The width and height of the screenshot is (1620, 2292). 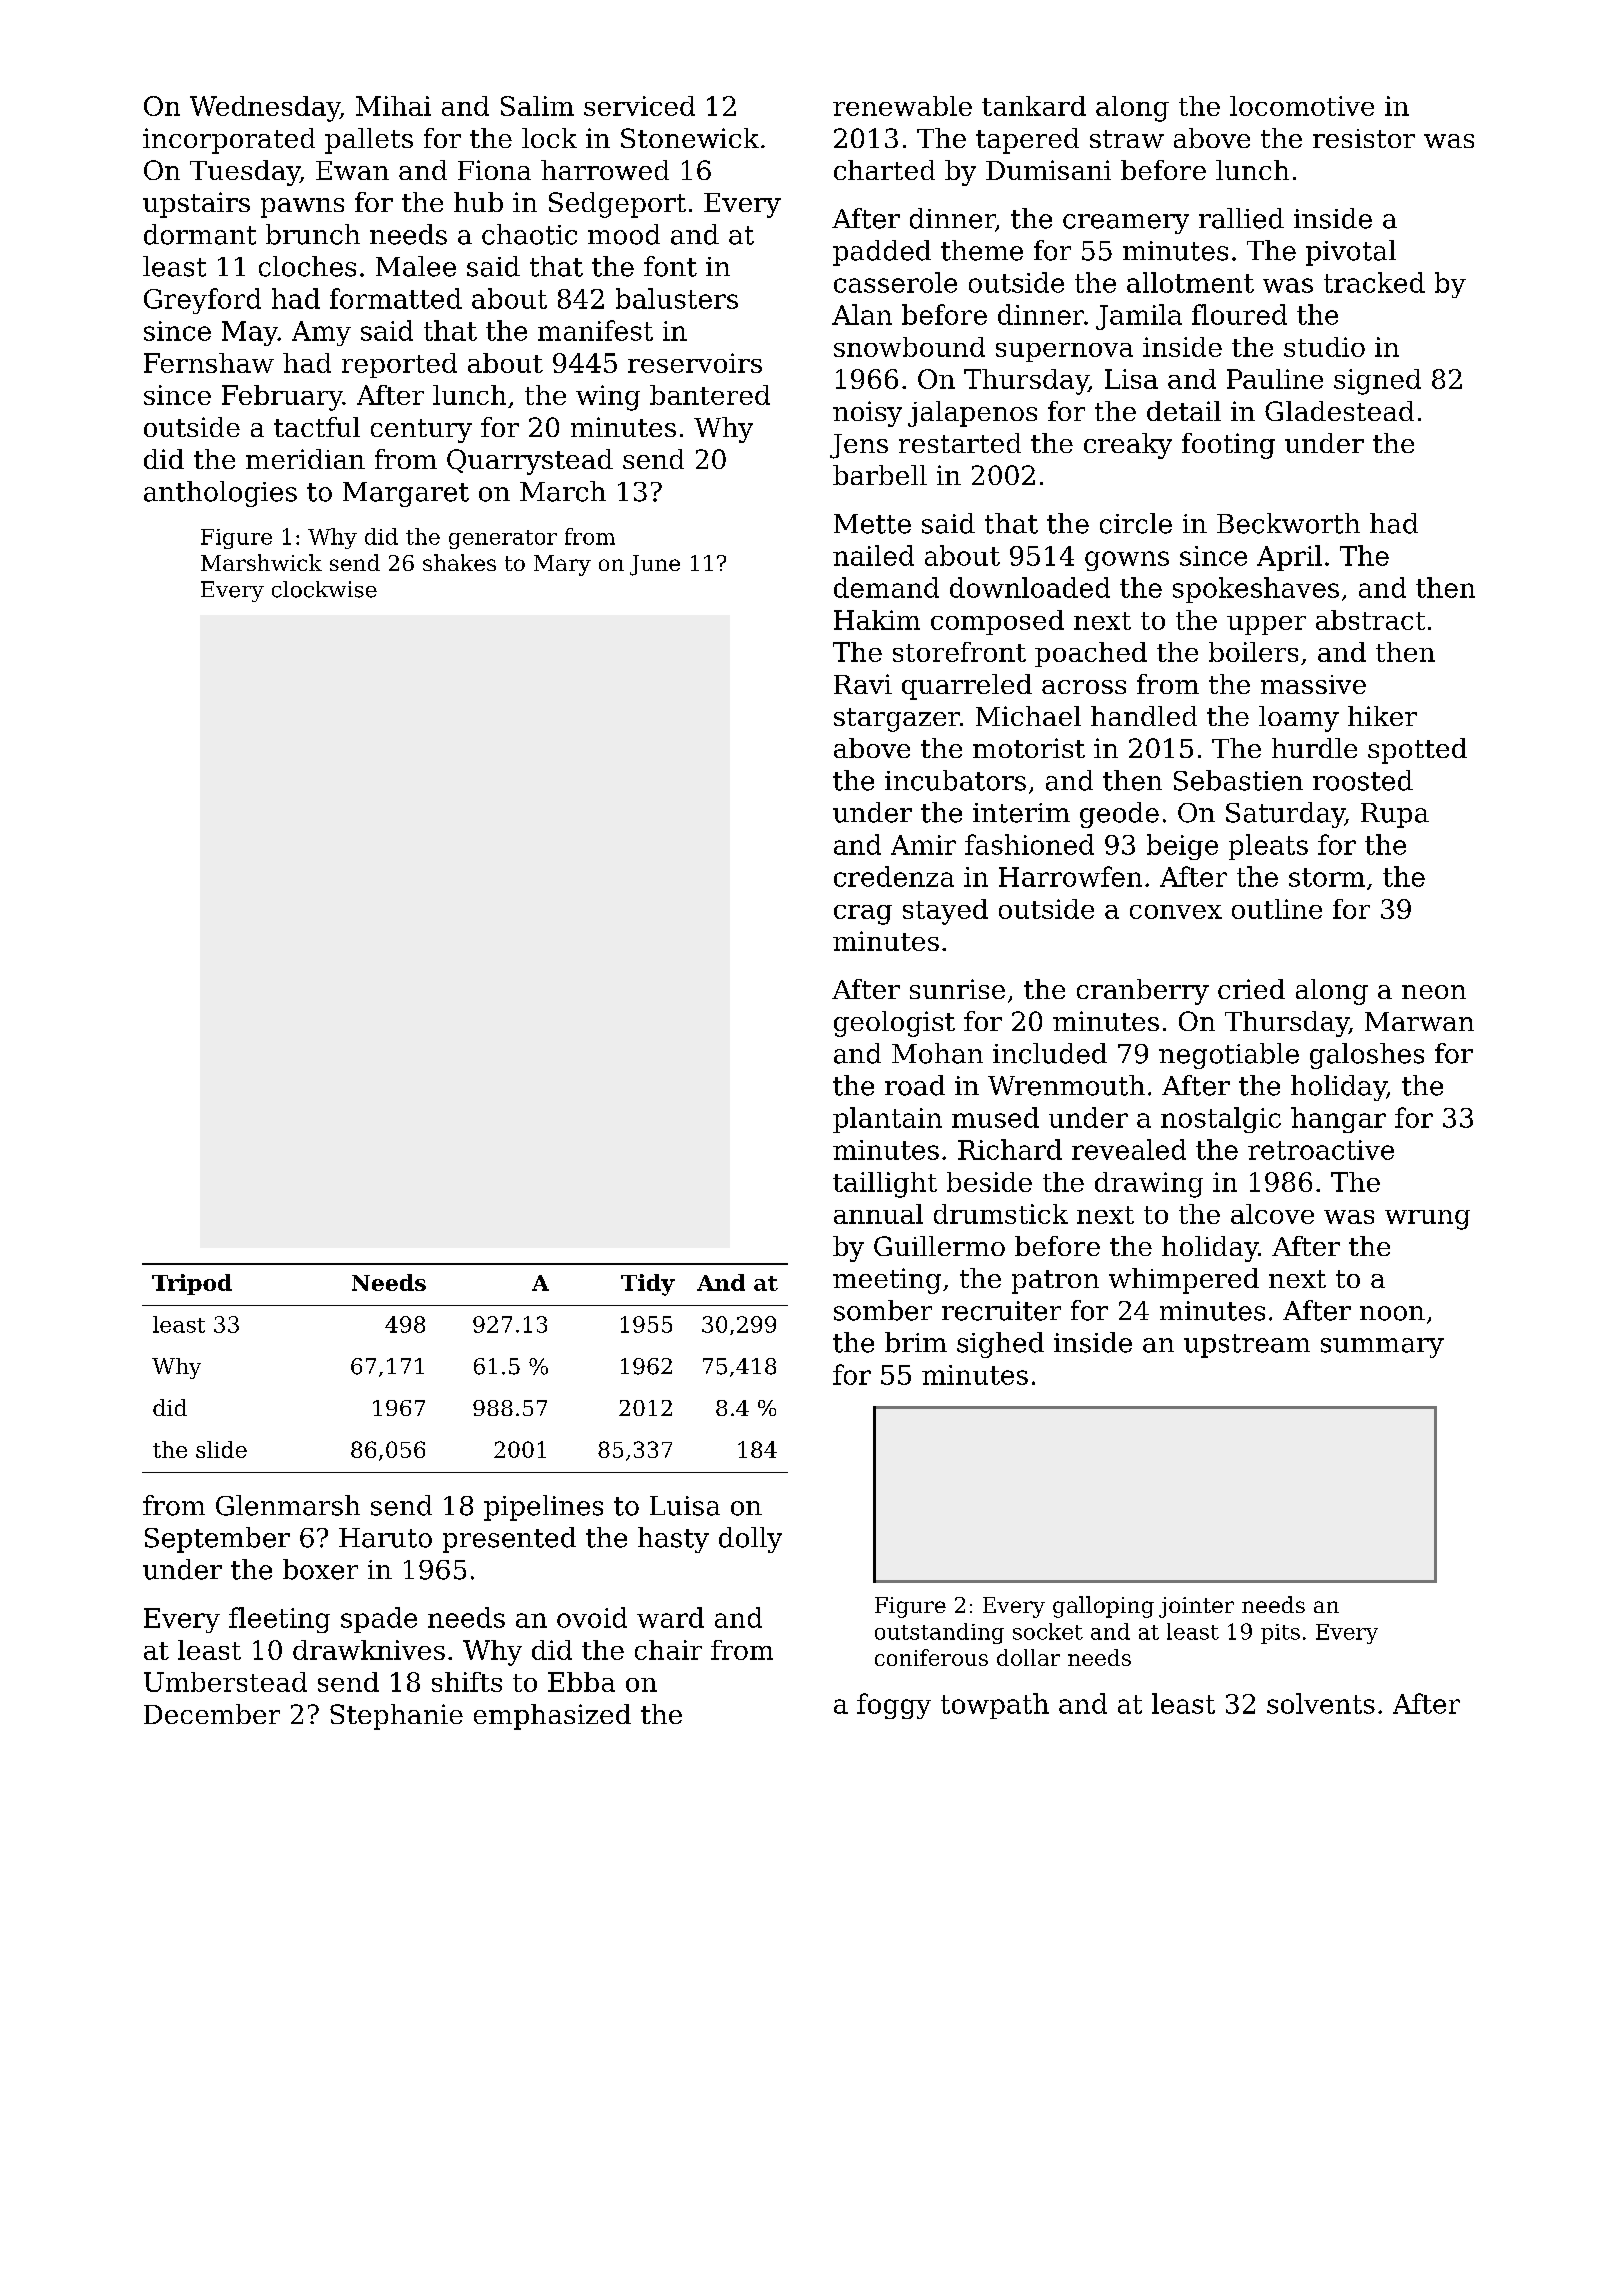 I want to click on Salim, so click(x=537, y=106).
